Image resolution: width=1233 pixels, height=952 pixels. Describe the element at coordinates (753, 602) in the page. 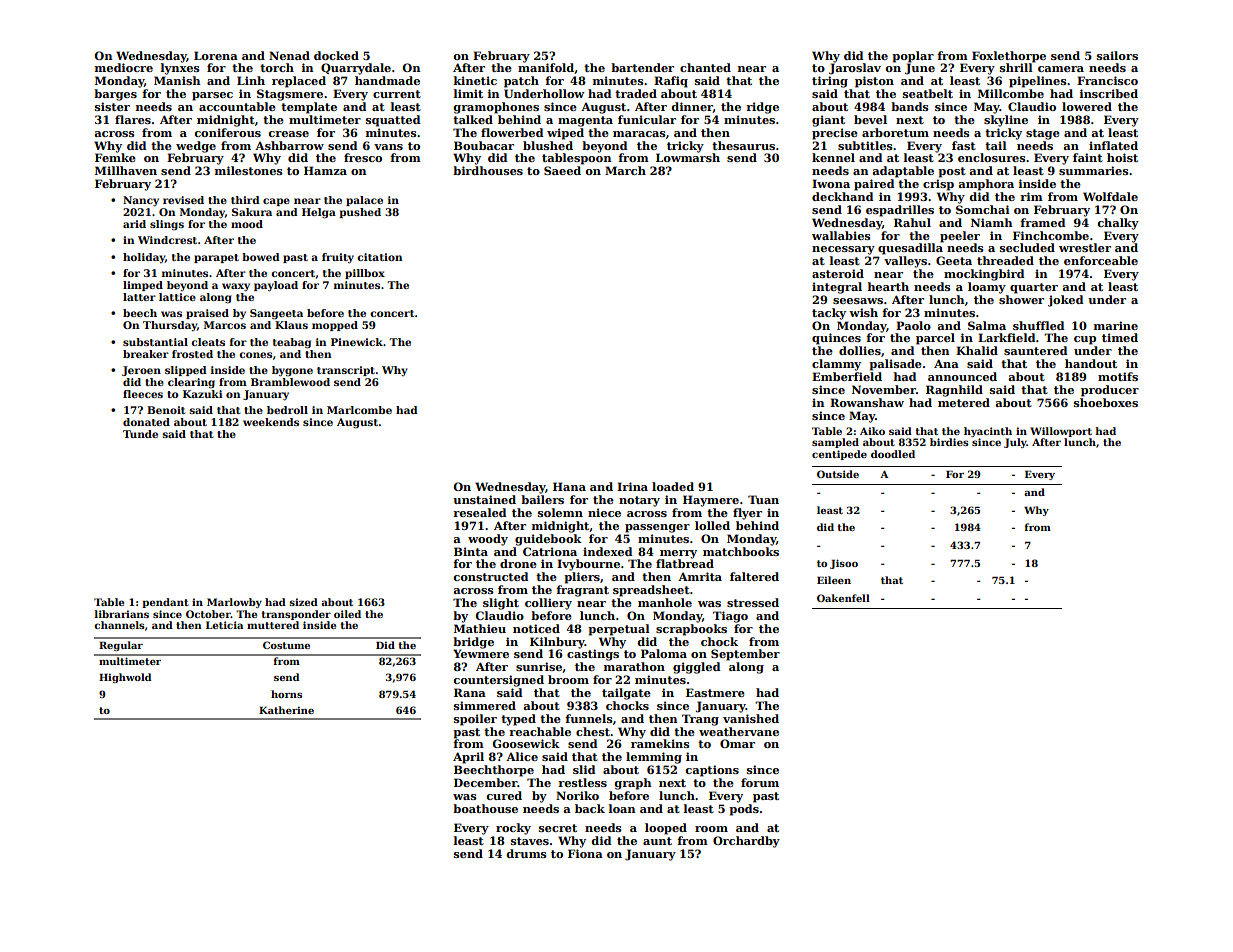

I see `stressed` at that location.
